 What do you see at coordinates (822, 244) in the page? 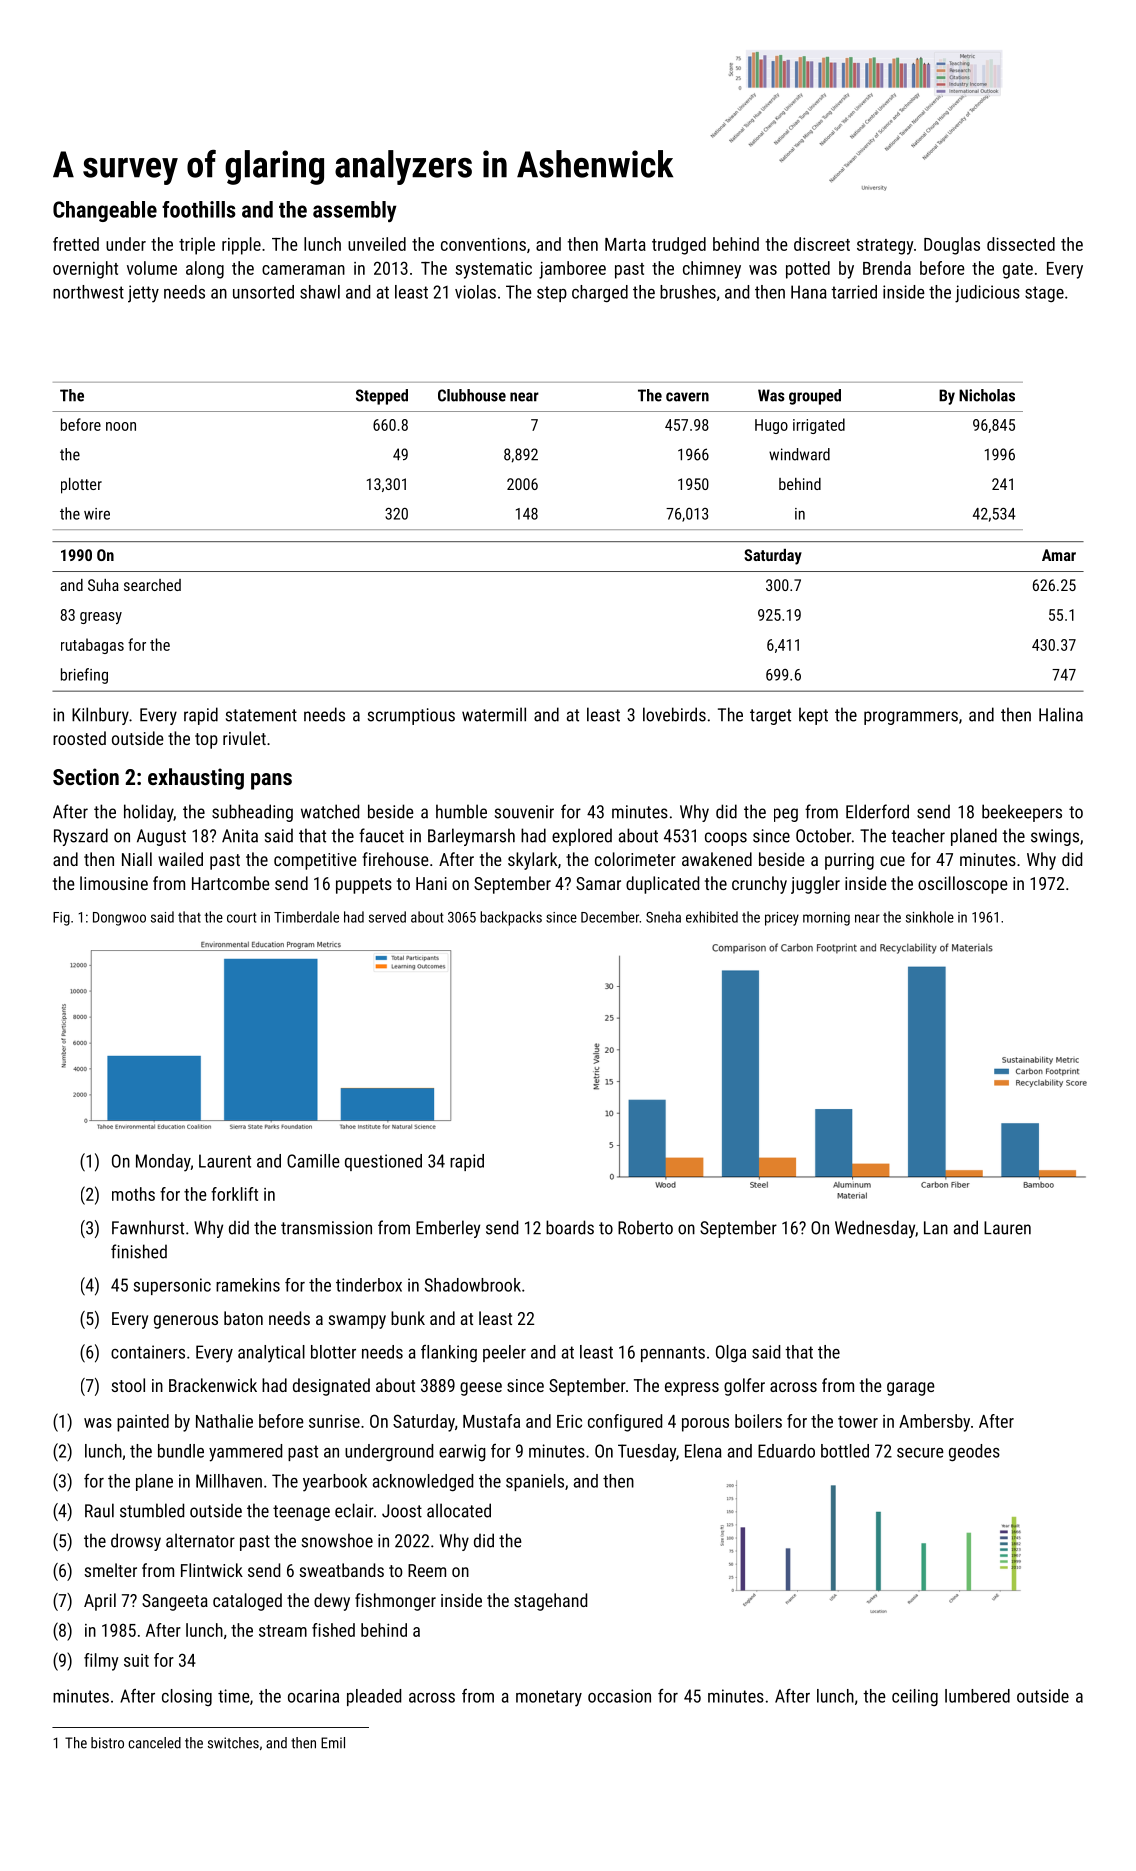
I see `discreet` at bounding box center [822, 244].
